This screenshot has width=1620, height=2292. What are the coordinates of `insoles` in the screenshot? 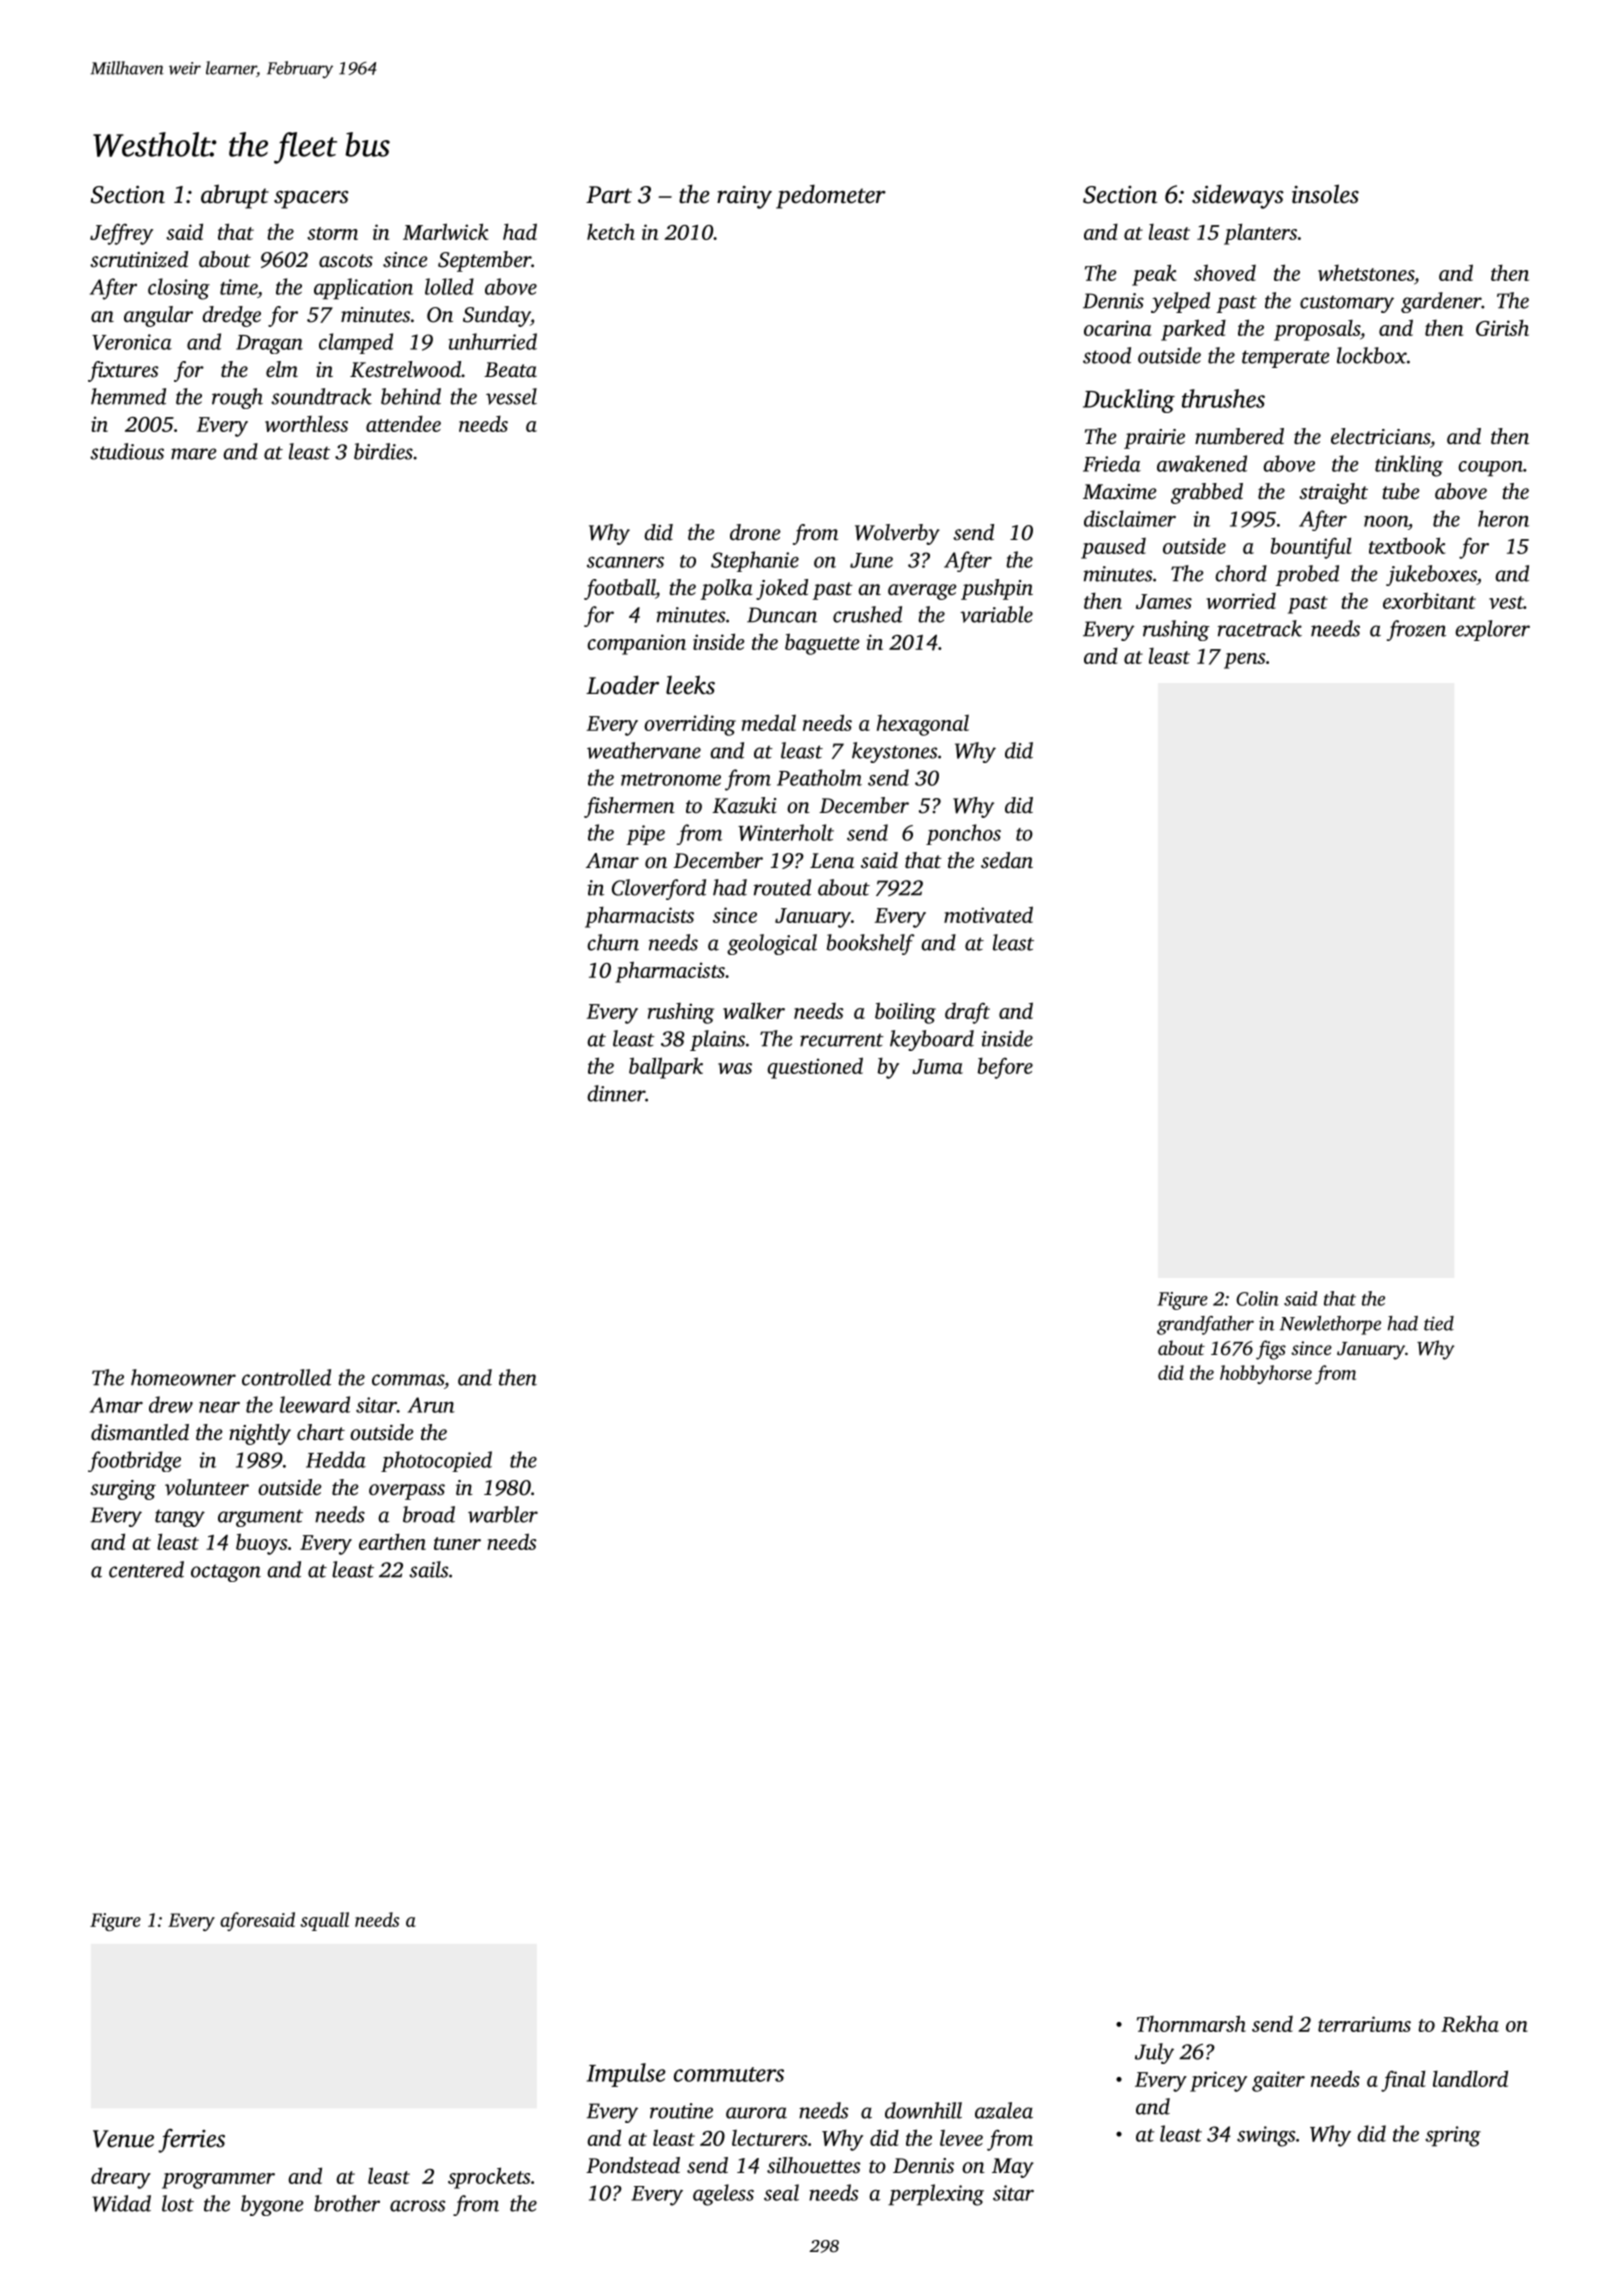 It's located at (1325, 194).
